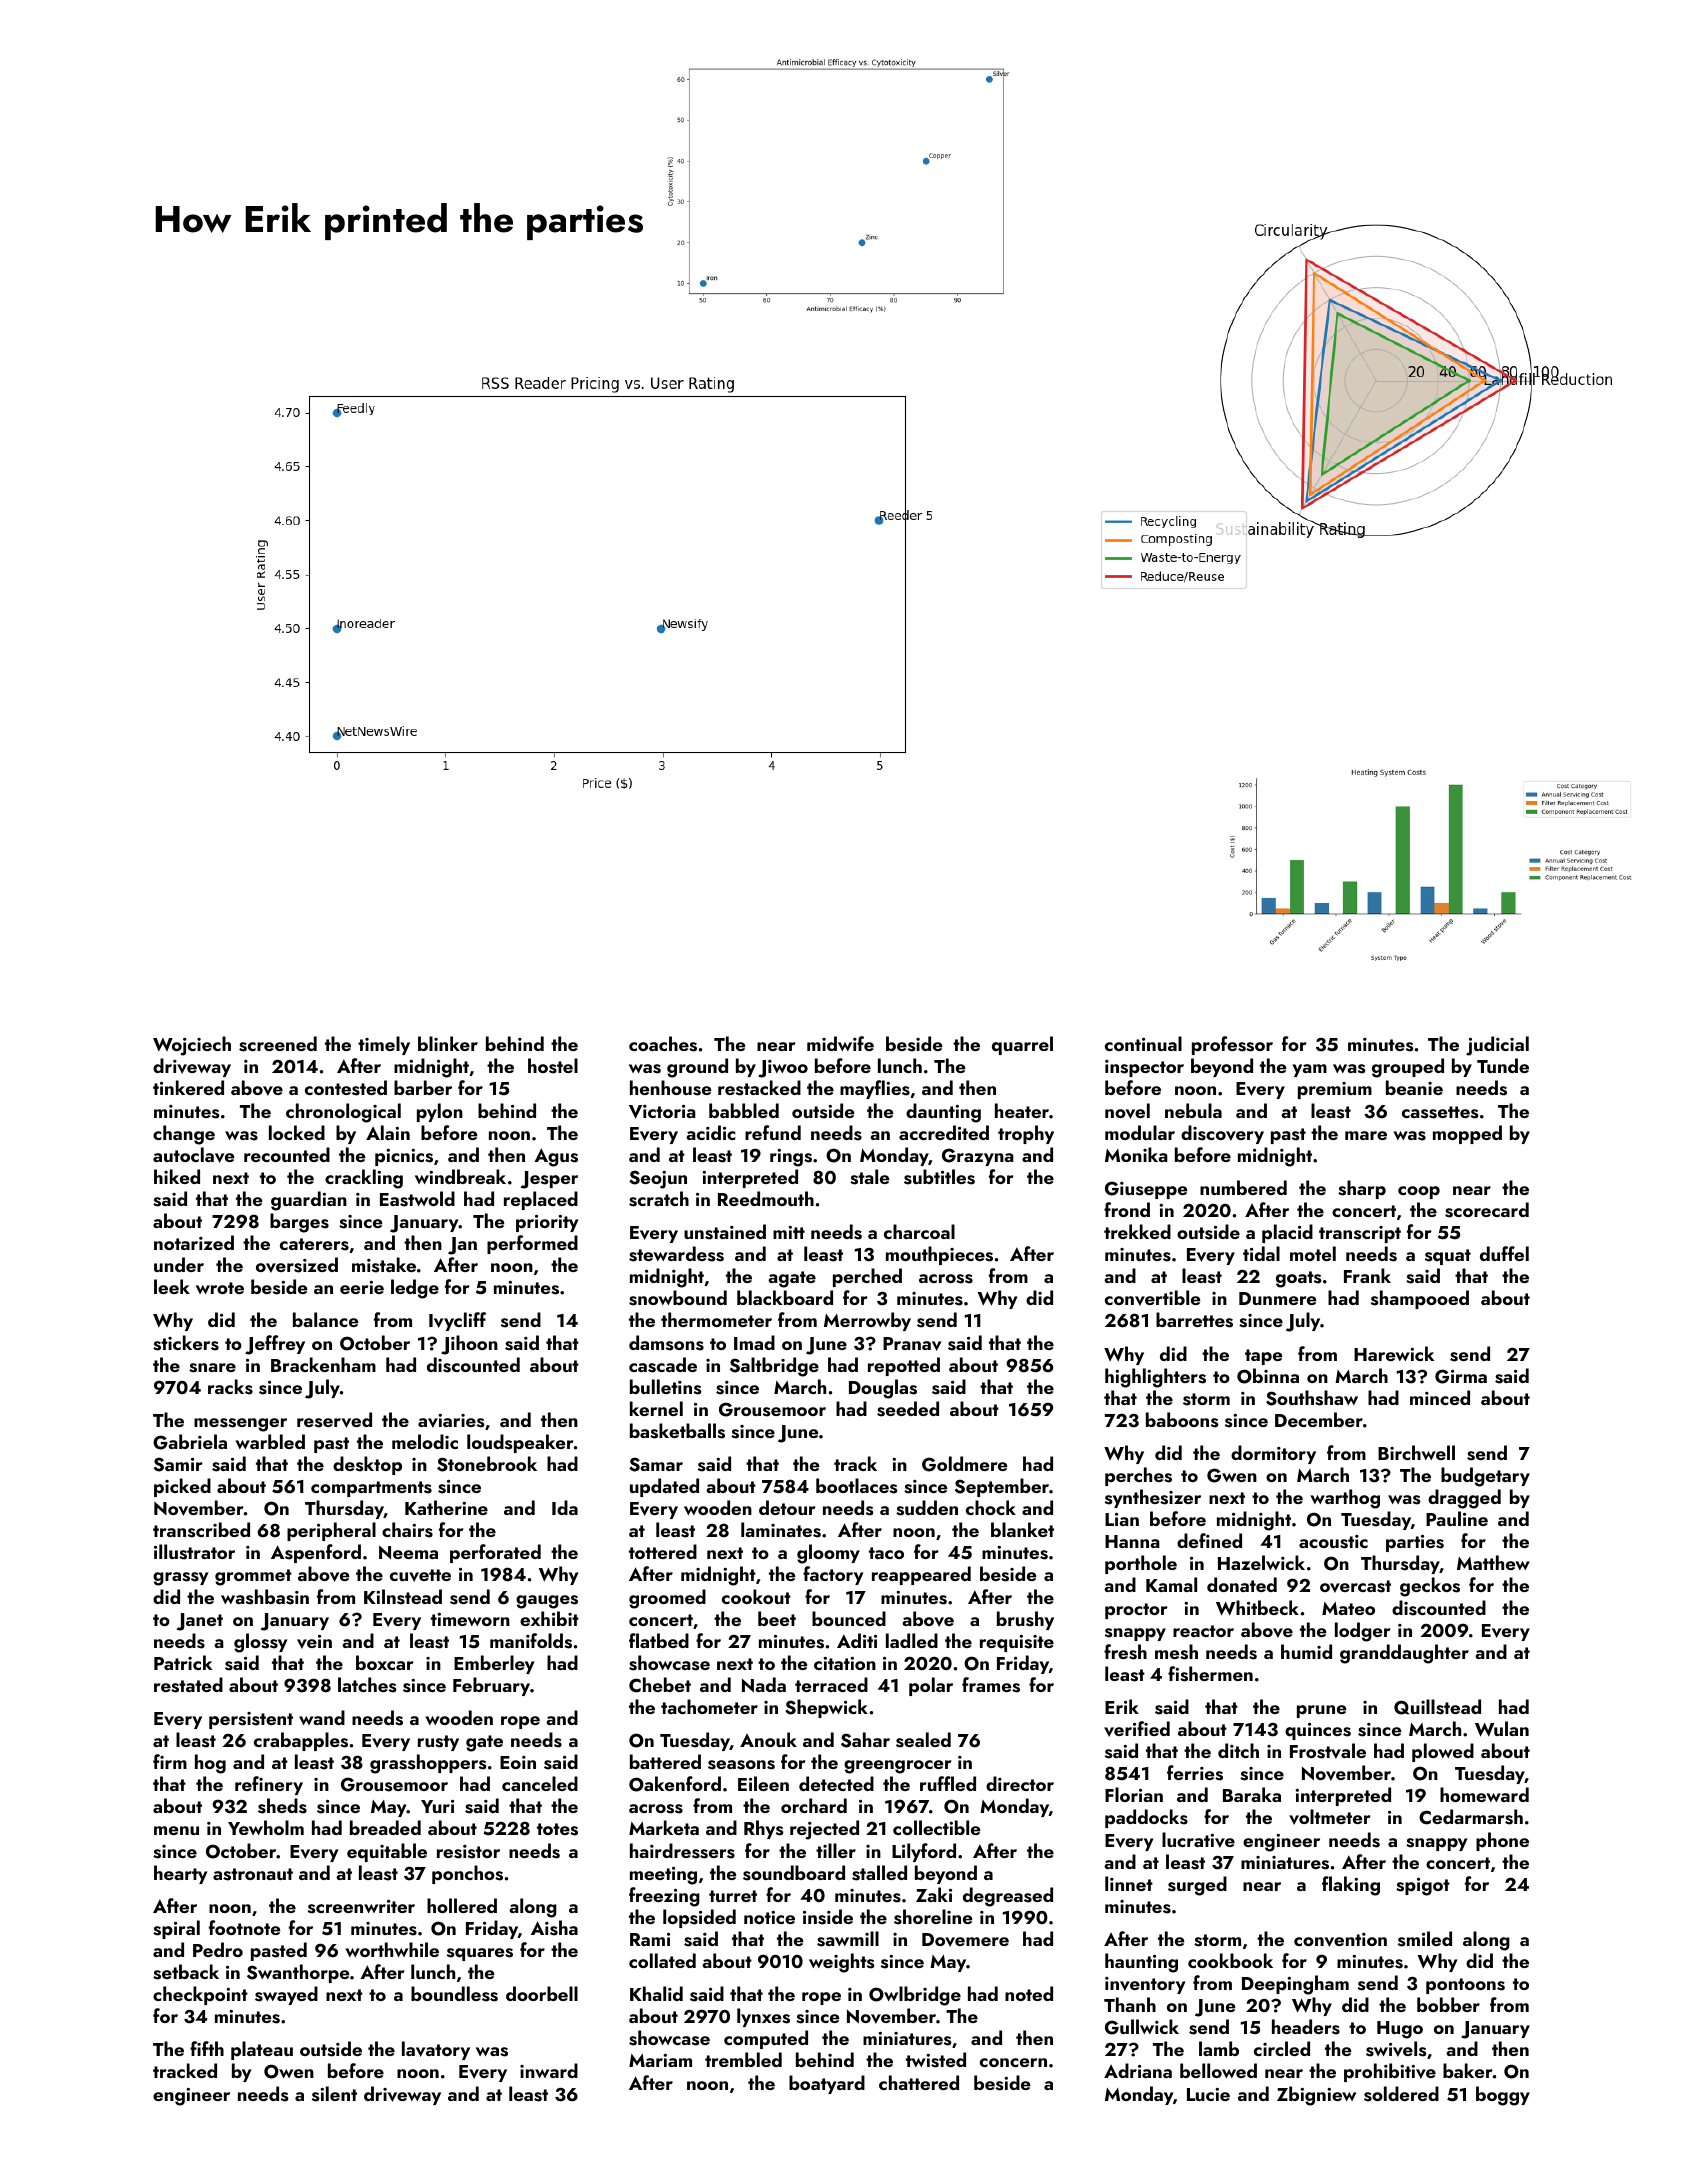 This screenshot has width=1683, height=2178. Describe the element at coordinates (487, 1464) in the screenshot. I see `Stonebrook` at that location.
